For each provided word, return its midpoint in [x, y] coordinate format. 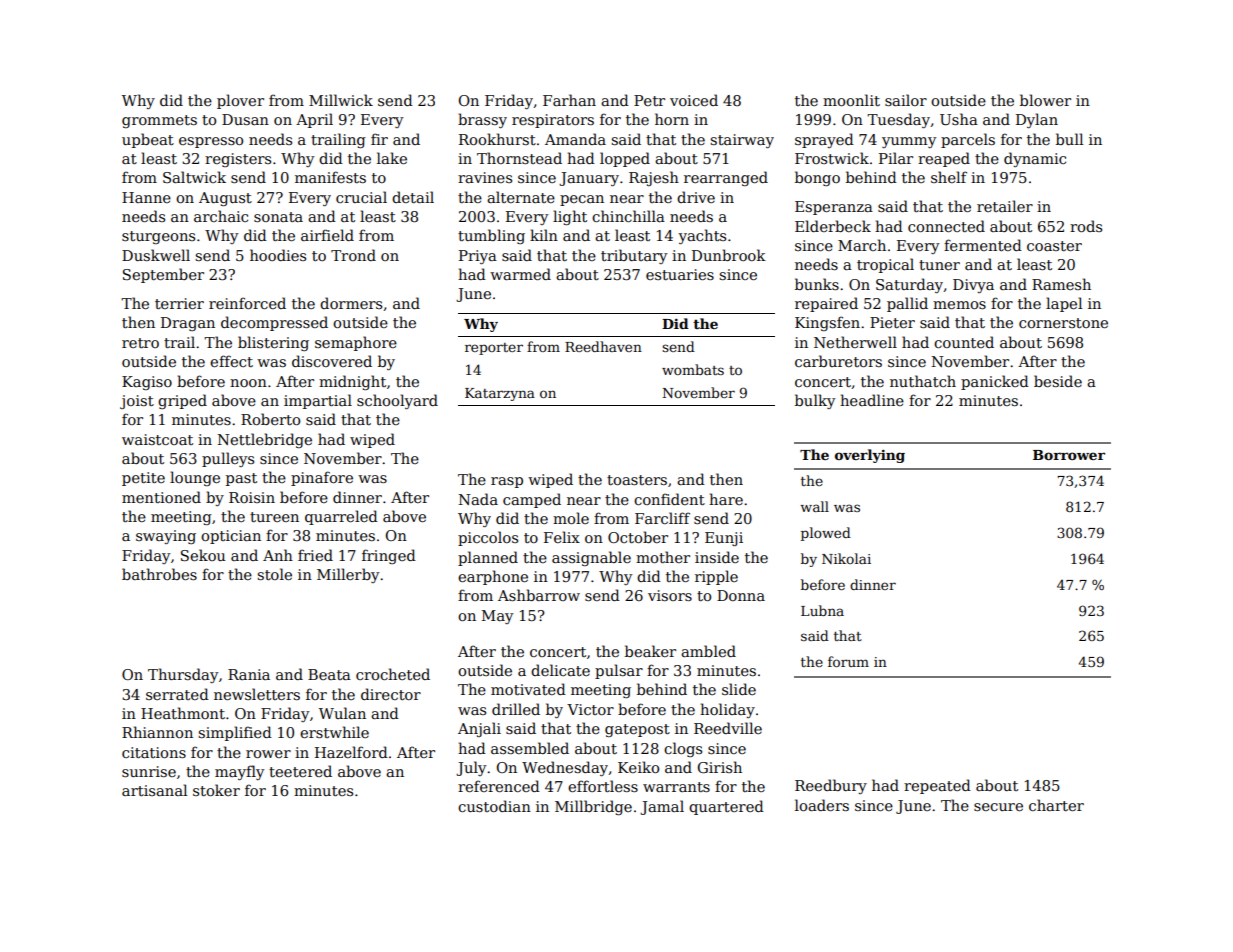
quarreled [341, 517]
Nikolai [846, 558]
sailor [906, 100]
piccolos [488, 538]
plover [240, 101]
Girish [719, 767]
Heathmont [183, 713]
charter [1056, 805]
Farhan [569, 100]
